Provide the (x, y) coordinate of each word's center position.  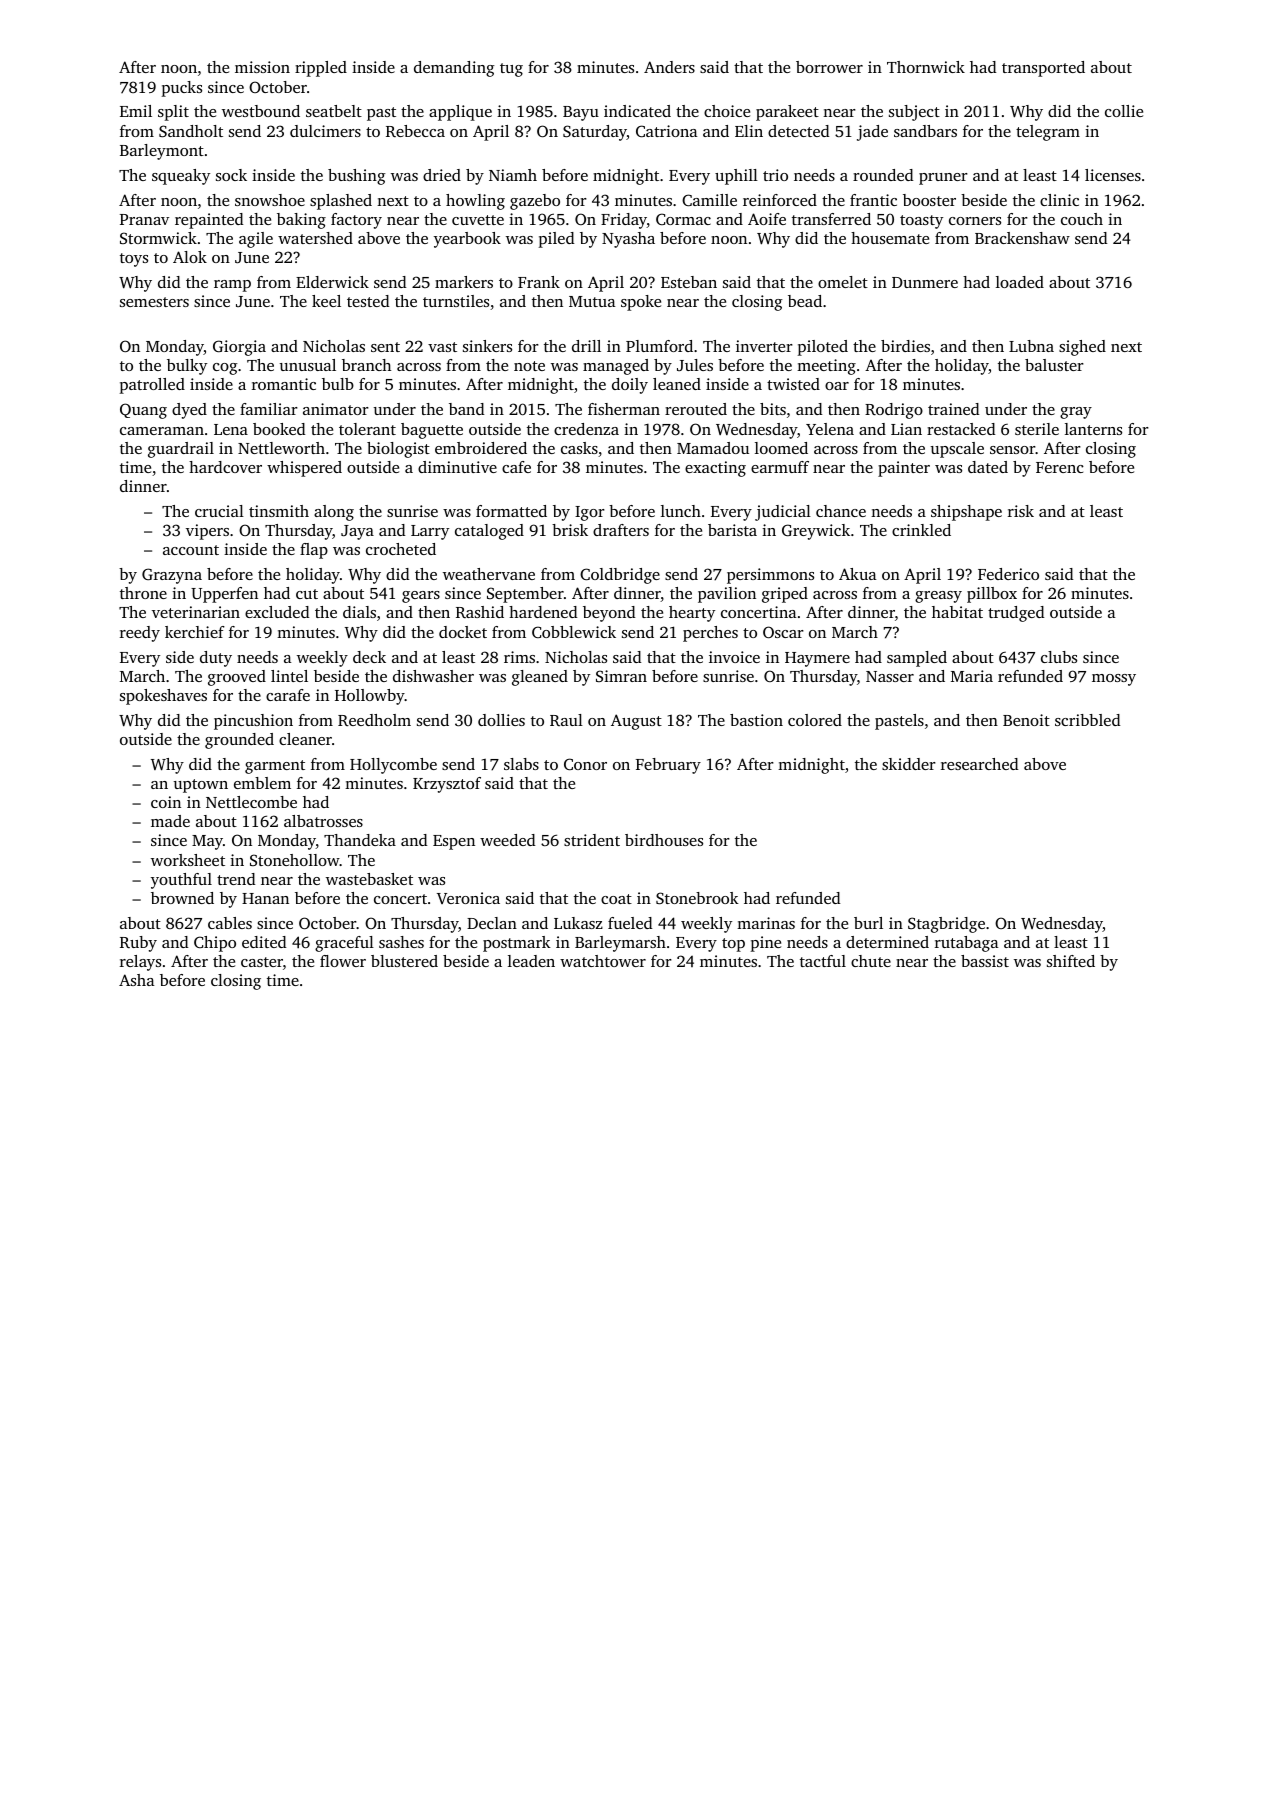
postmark (517, 944)
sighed (1082, 348)
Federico (1008, 574)
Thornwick (926, 67)
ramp (232, 286)
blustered (404, 961)
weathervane (489, 574)
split (173, 113)
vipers (207, 532)
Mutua (592, 301)
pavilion (727, 595)
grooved (237, 678)
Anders (669, 67)
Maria (972, 676)
